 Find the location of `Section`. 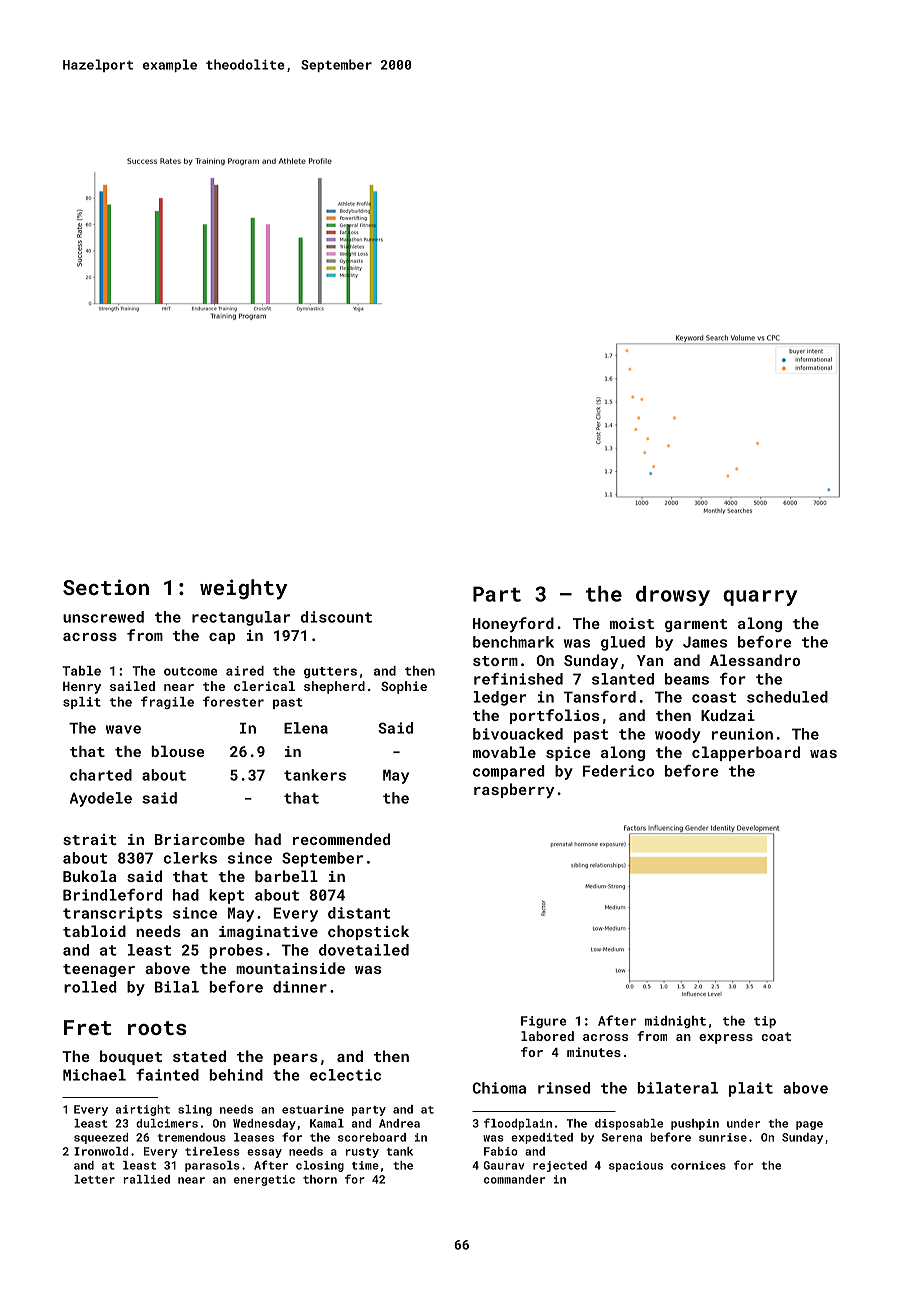

Section is located at coordinates (106, 587).
